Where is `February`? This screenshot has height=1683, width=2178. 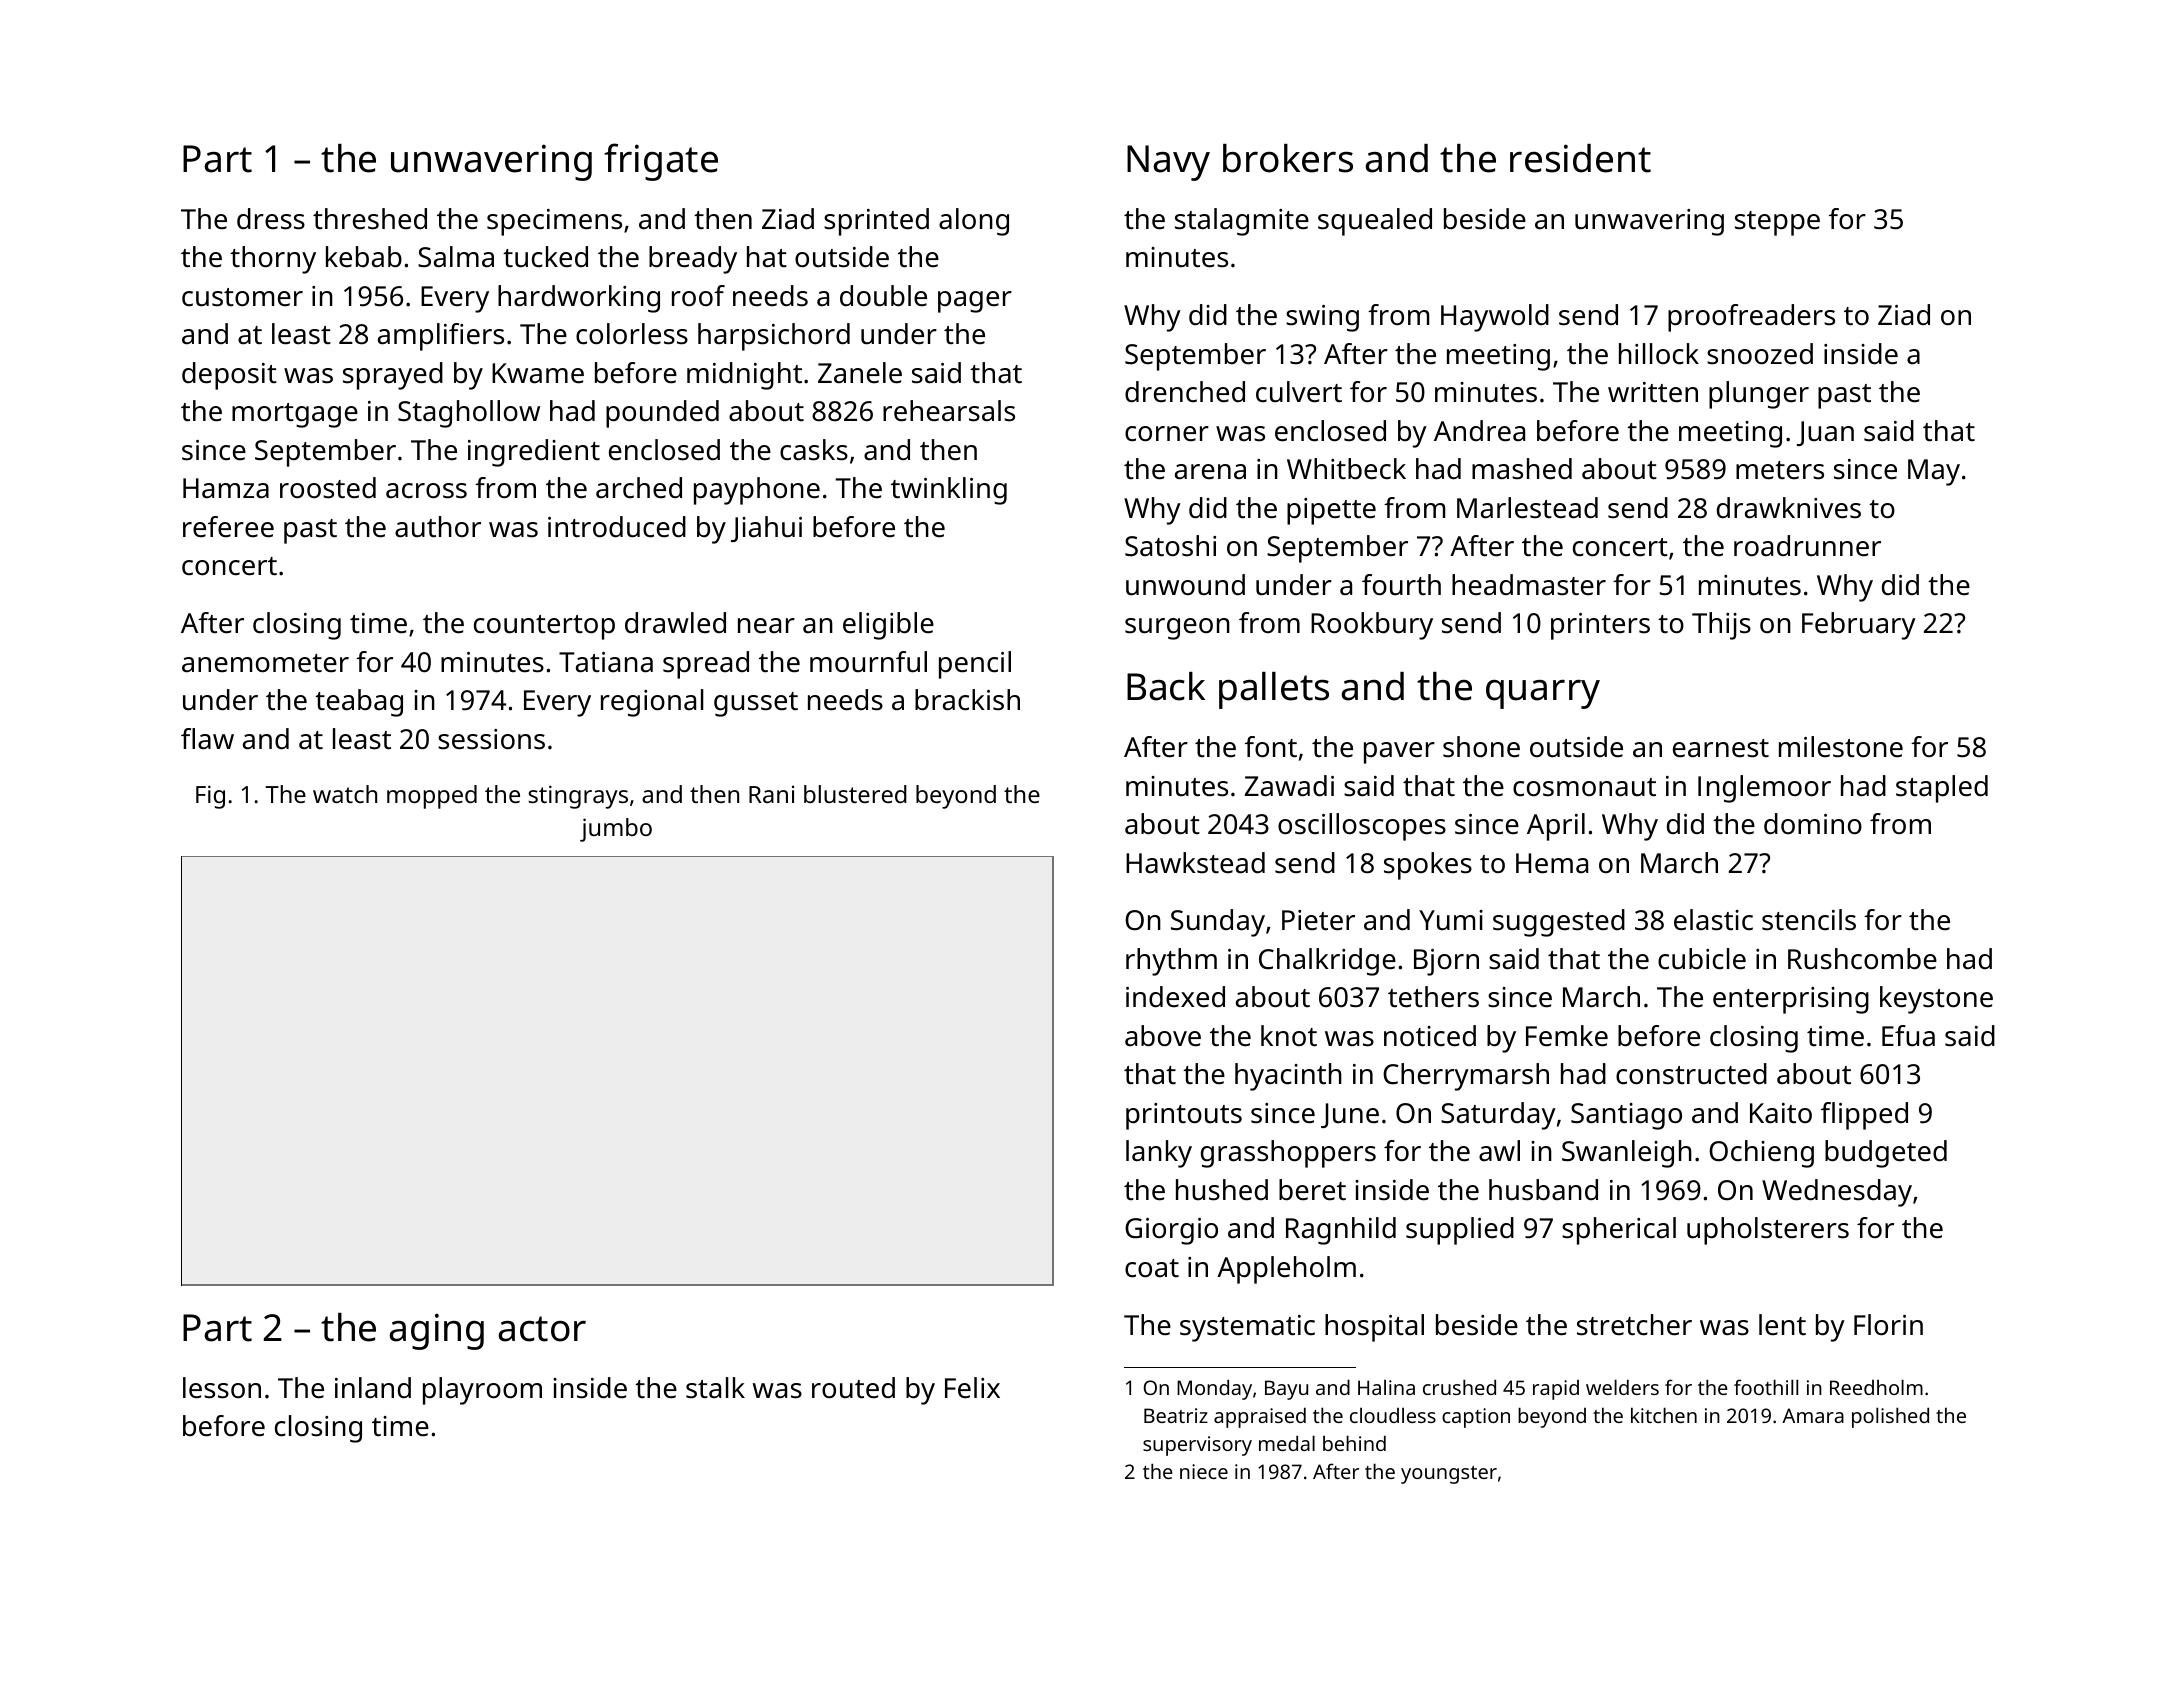 February is located at coordinates (1859, 626).
